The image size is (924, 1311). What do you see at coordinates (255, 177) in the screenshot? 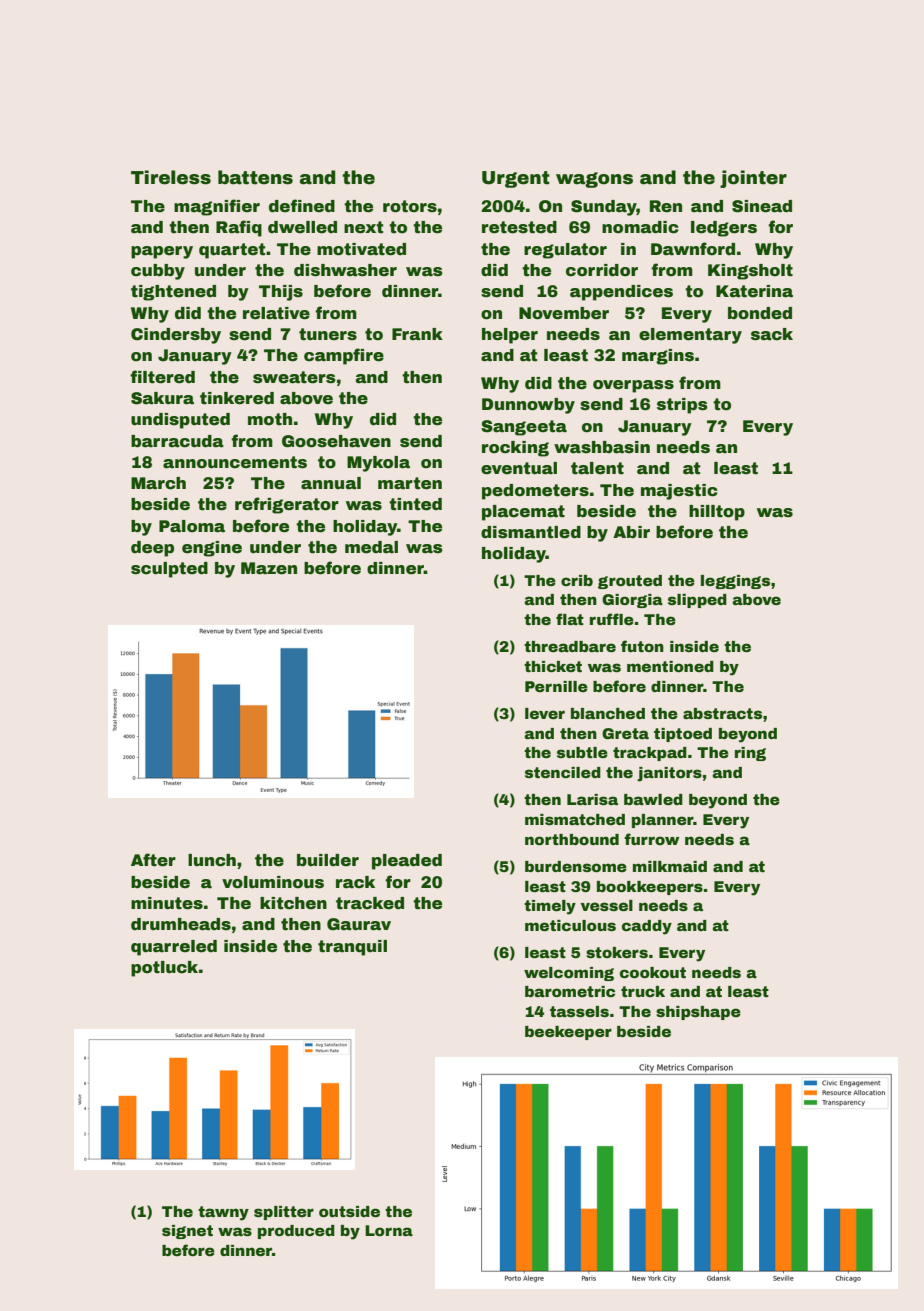
I see `battens` at bounding box center [255, 177].
